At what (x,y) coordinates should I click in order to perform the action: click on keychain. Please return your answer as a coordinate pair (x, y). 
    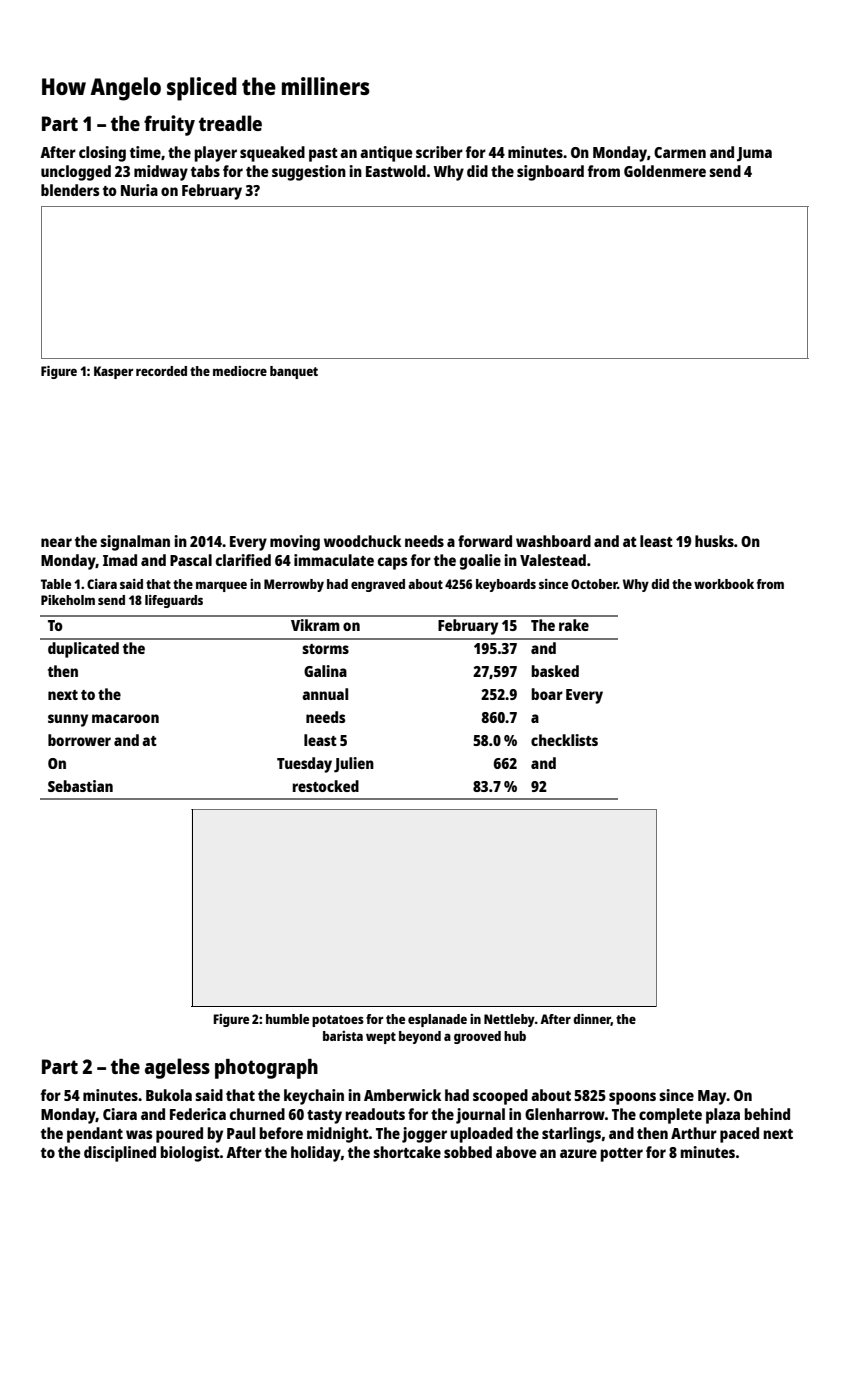
    Looking at the image, I should click on (314, 1097).
